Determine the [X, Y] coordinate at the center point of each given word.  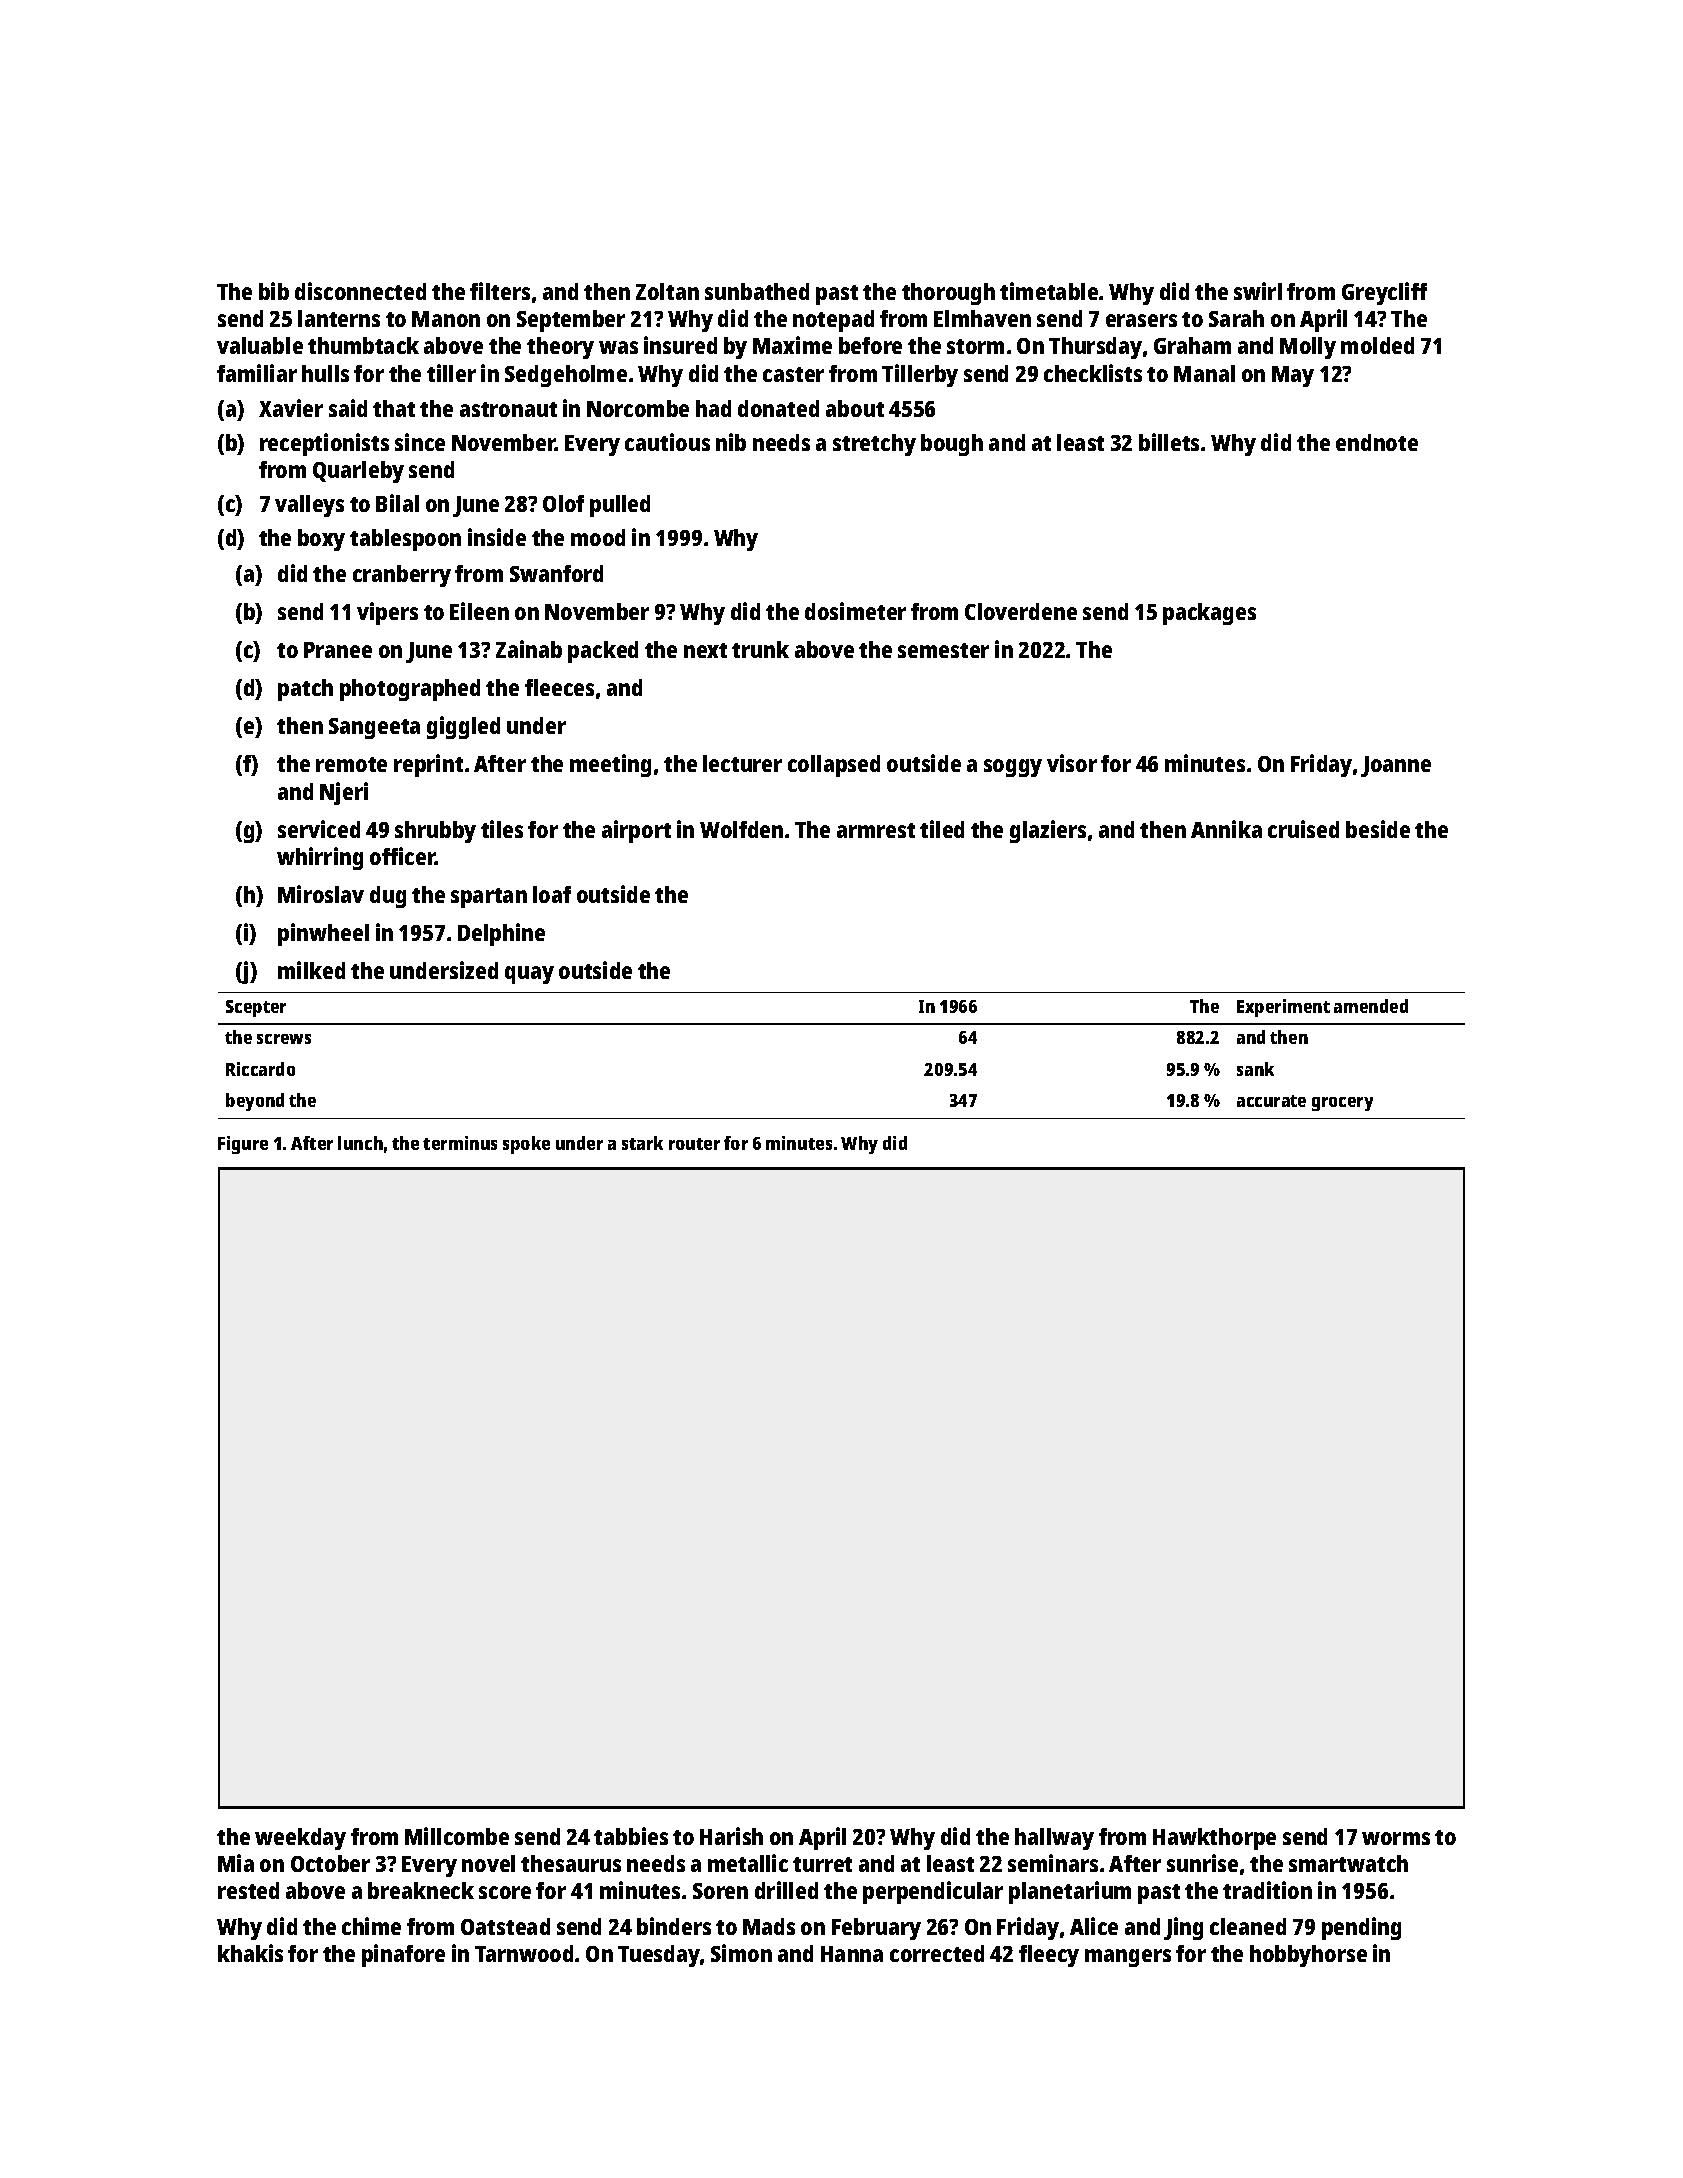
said [348, 408]
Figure [243, 1145]
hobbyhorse [1308, 1956]
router [694, 1144]
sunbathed [757, 291]
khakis [250, 1953]
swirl [1258, 291]
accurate [1271, 1101]
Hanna [852, 1954]
